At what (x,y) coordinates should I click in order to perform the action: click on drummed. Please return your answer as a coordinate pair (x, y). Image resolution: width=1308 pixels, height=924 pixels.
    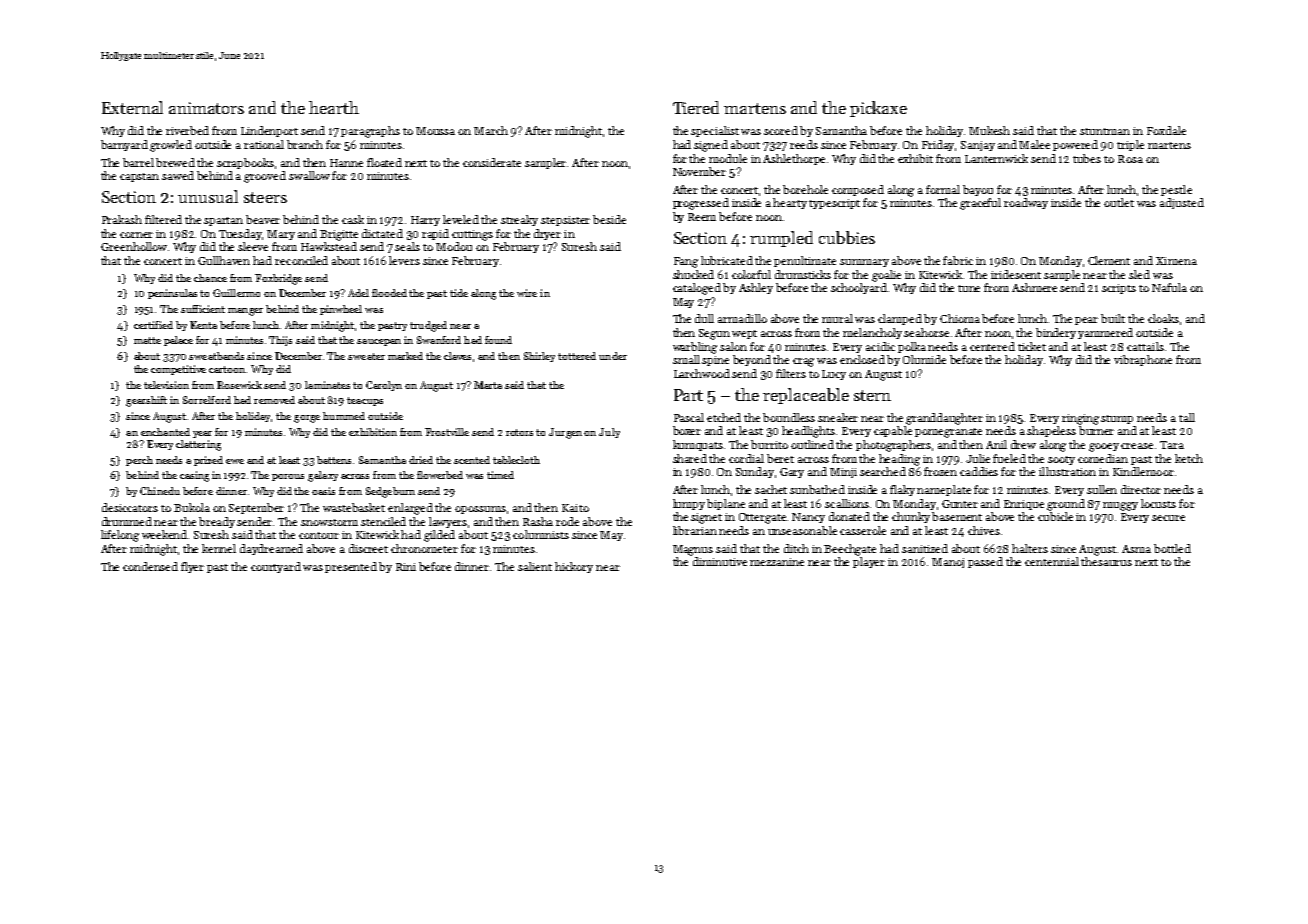
    Looking at the image, I should click on (127, 521).
